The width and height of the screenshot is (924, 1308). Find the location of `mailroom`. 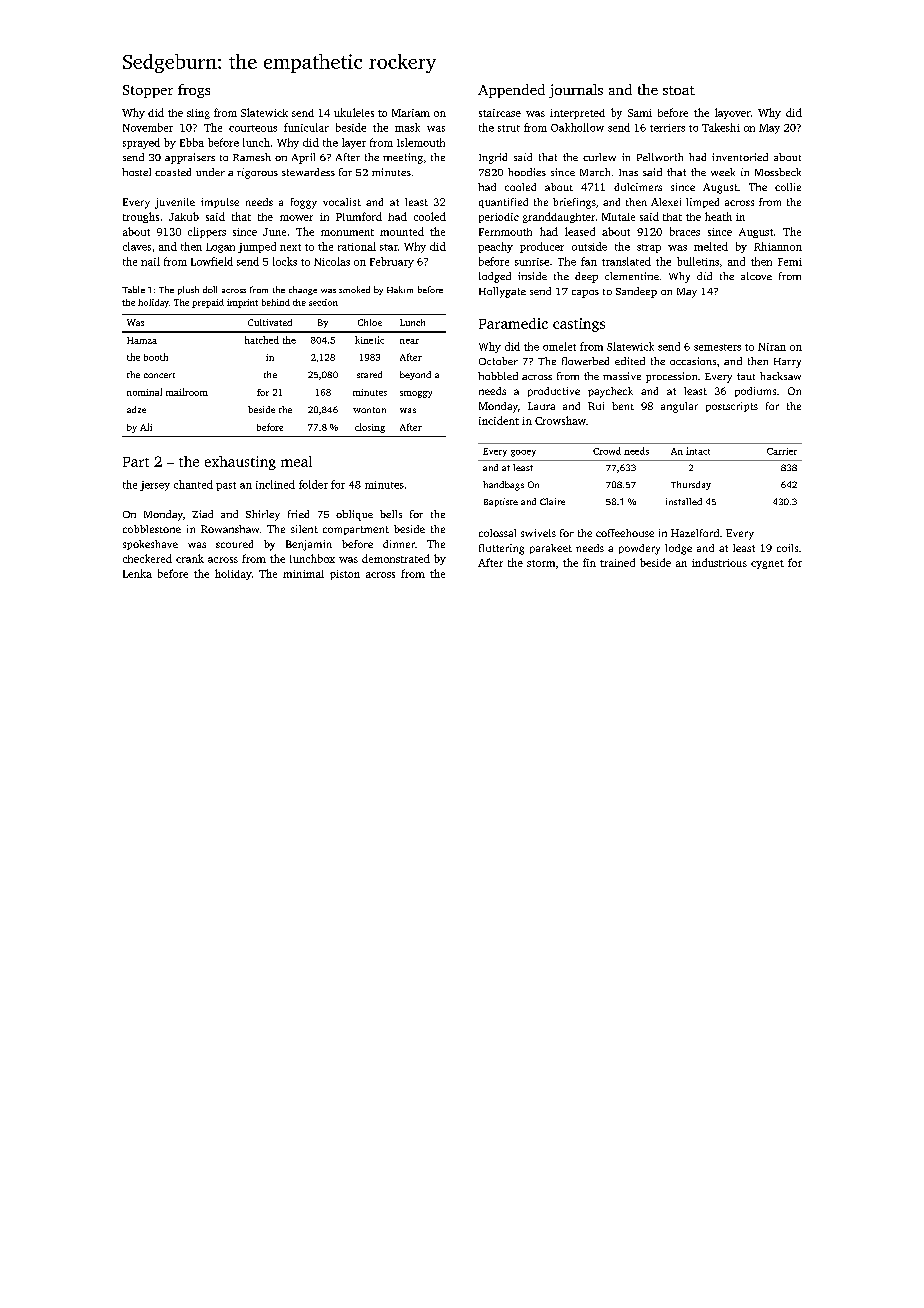

mailroom is located at coordinates (187, 392).
